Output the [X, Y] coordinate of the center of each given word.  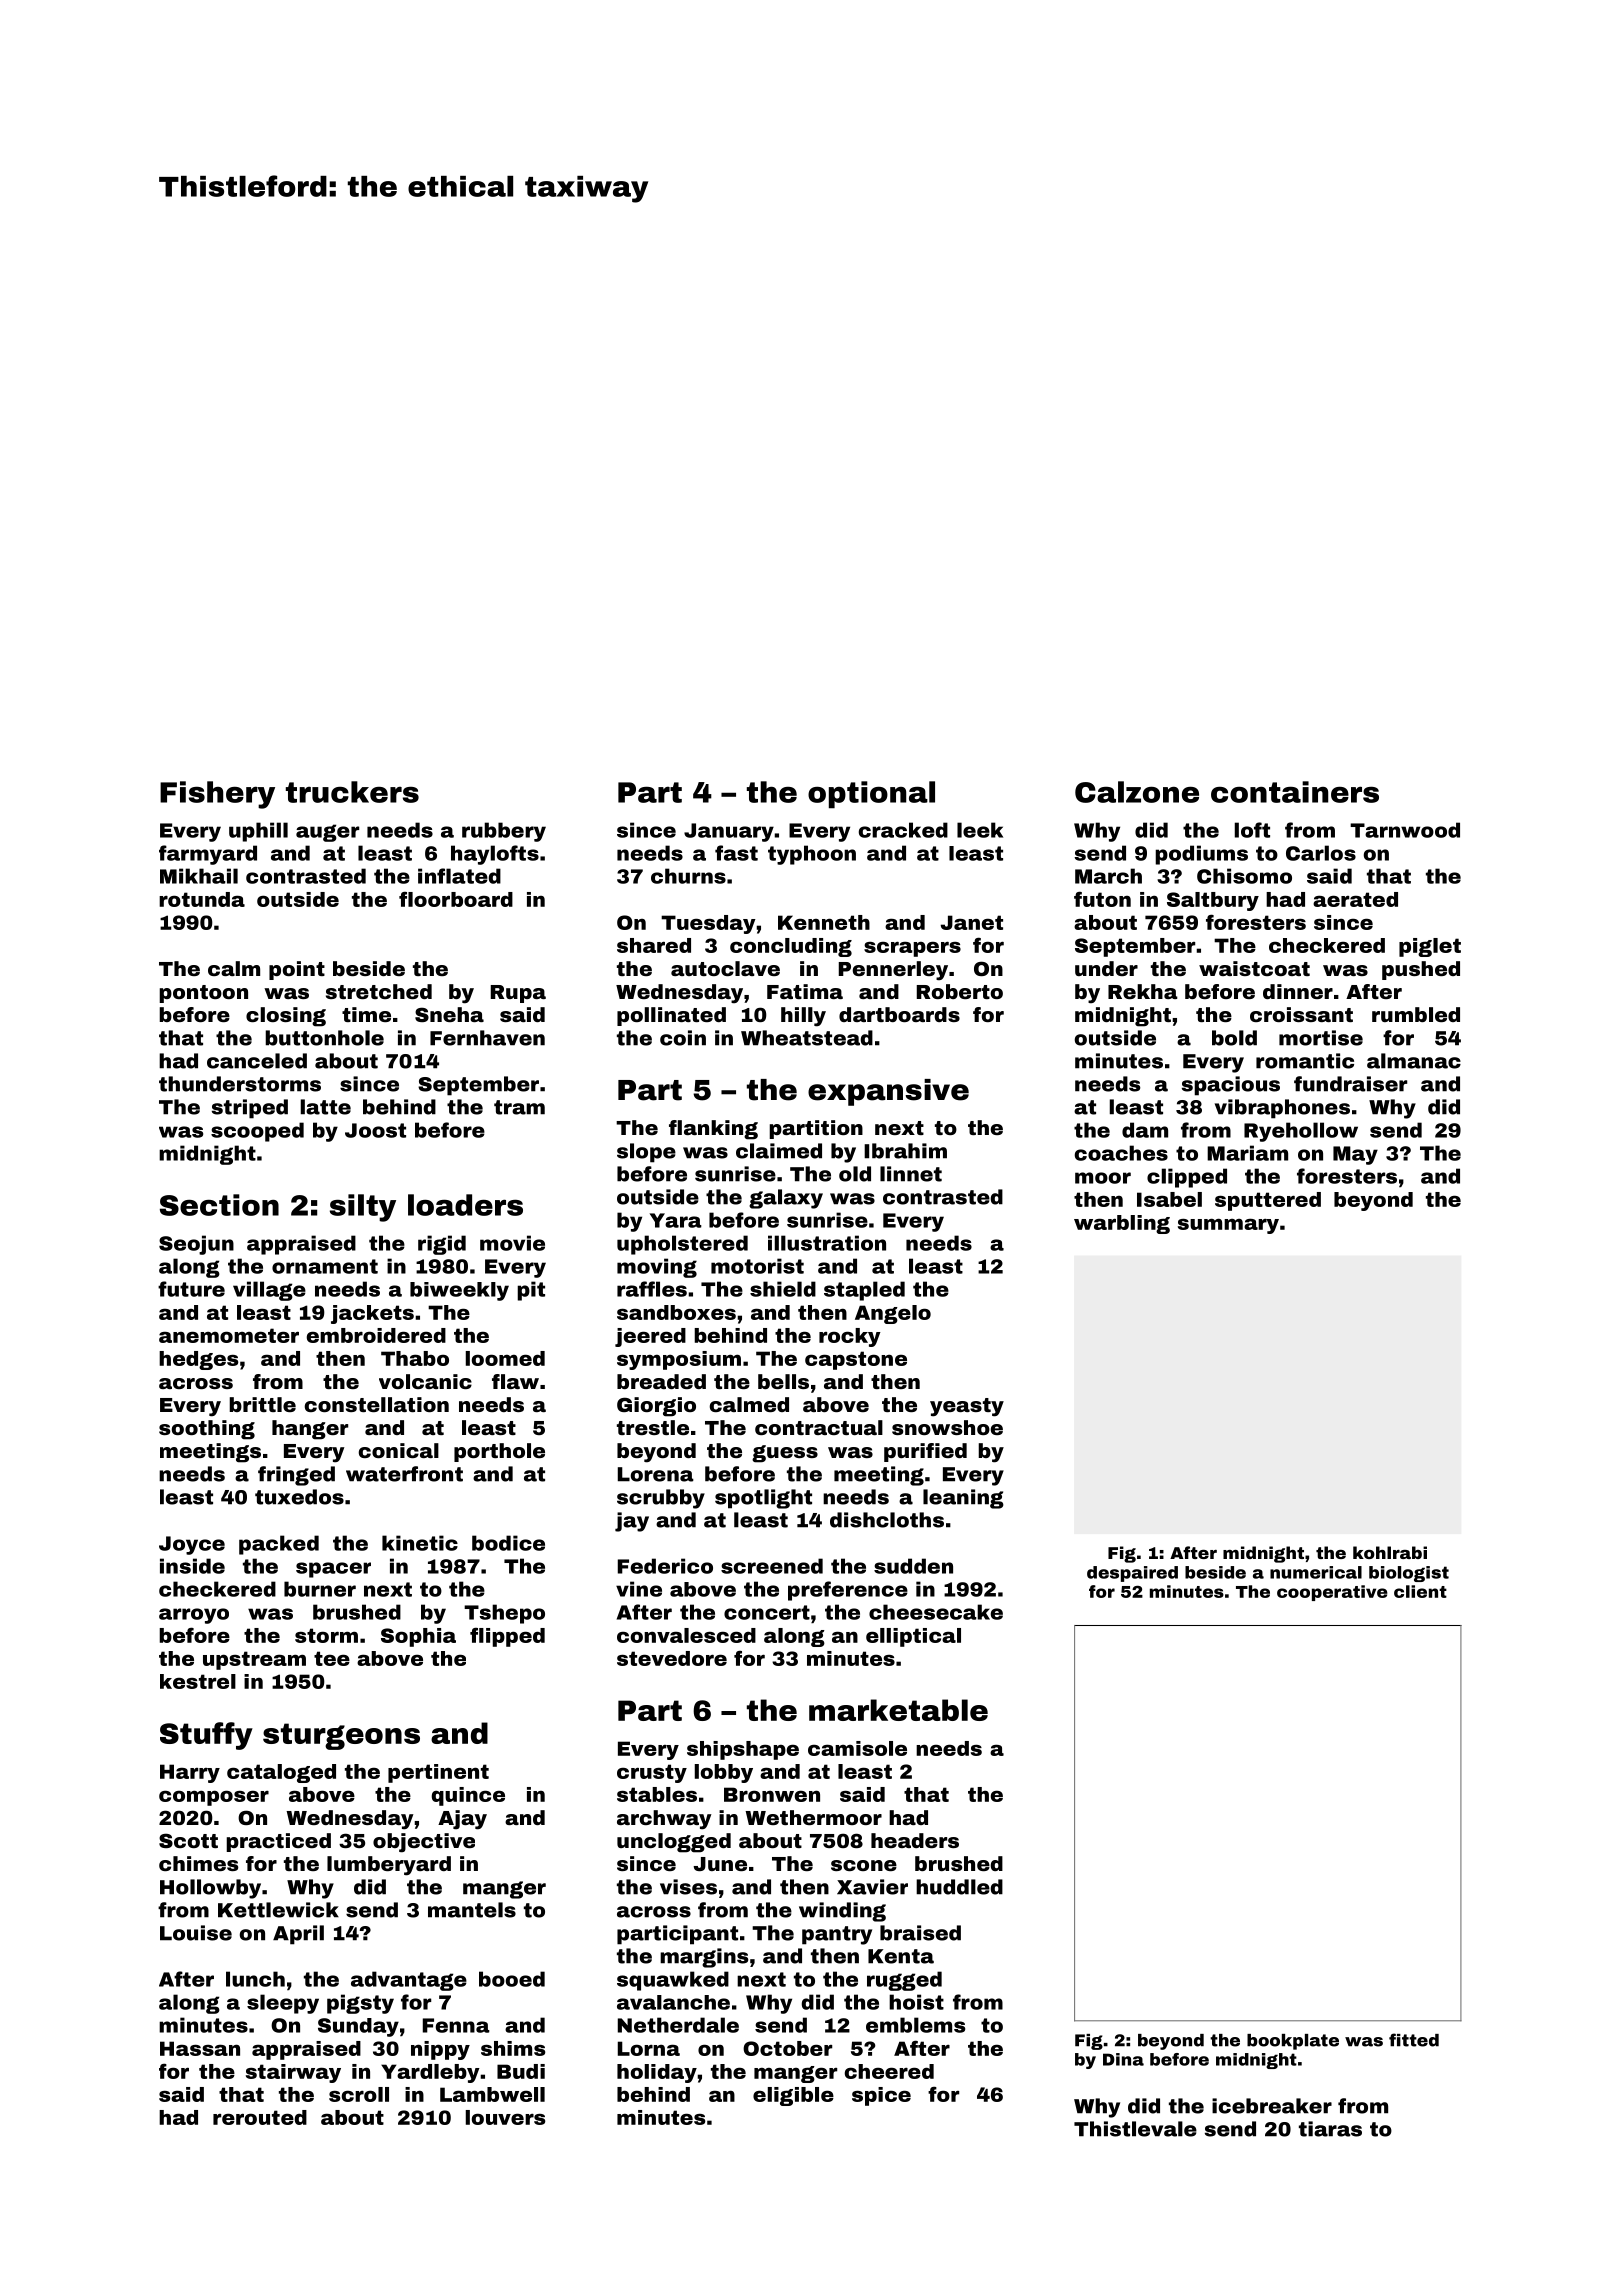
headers [915, 1840]
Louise [196, 1933]
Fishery [217, 795]
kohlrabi [1390, 1552]
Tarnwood [1405, 830]
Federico [665, 1566]
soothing [207, 1430]
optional [871, 795]
